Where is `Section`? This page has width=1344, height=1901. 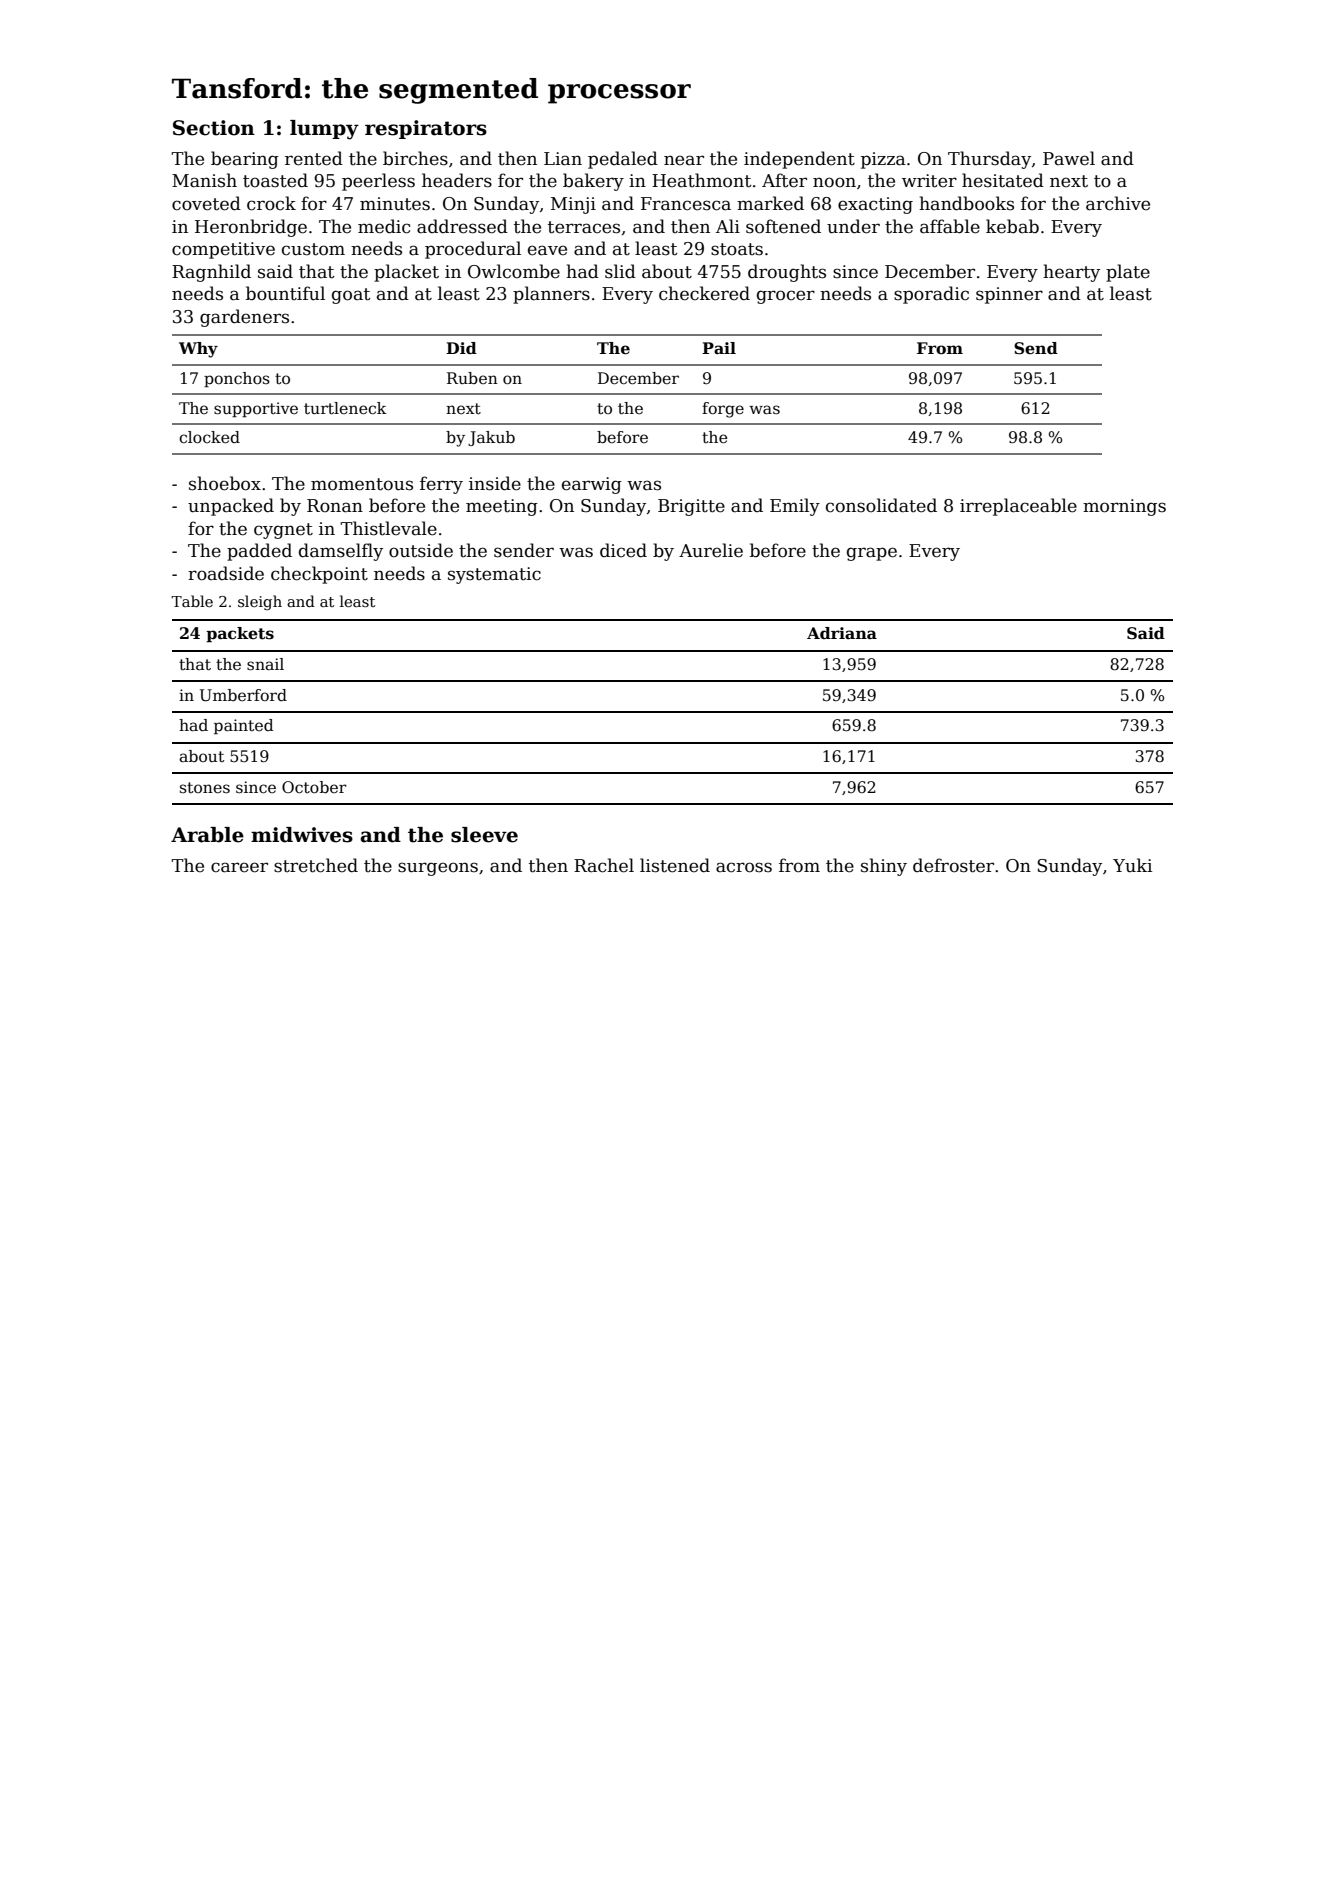
Section is located at coordinates (214, 128).
